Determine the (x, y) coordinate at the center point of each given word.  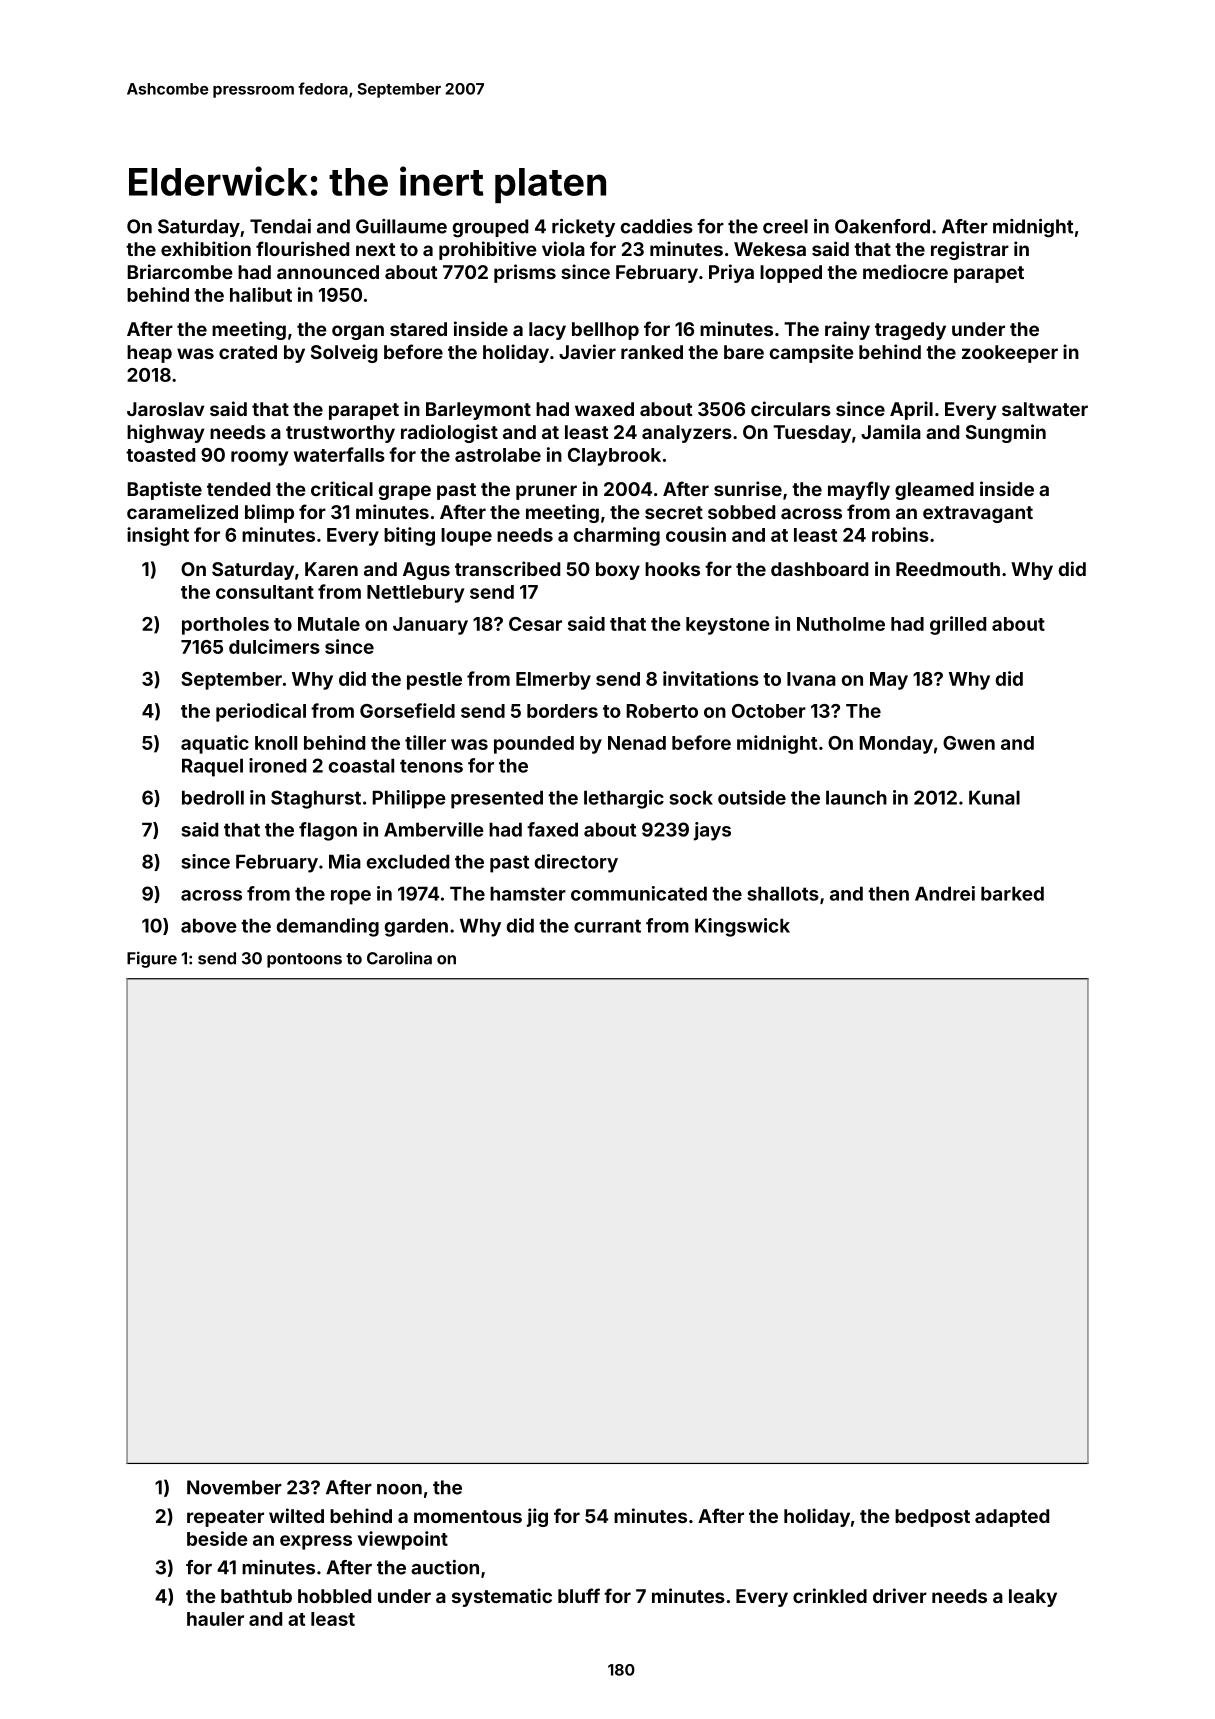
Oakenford (882, 226)
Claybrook (614, 457)
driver (900, 1595)
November (234, 1487)
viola (563, 248)
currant (607, 926)
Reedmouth (948, 569)
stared (418, 329)
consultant (265, 592)
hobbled (334, 1596)
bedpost (932, 1518)
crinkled (830, 1595)
